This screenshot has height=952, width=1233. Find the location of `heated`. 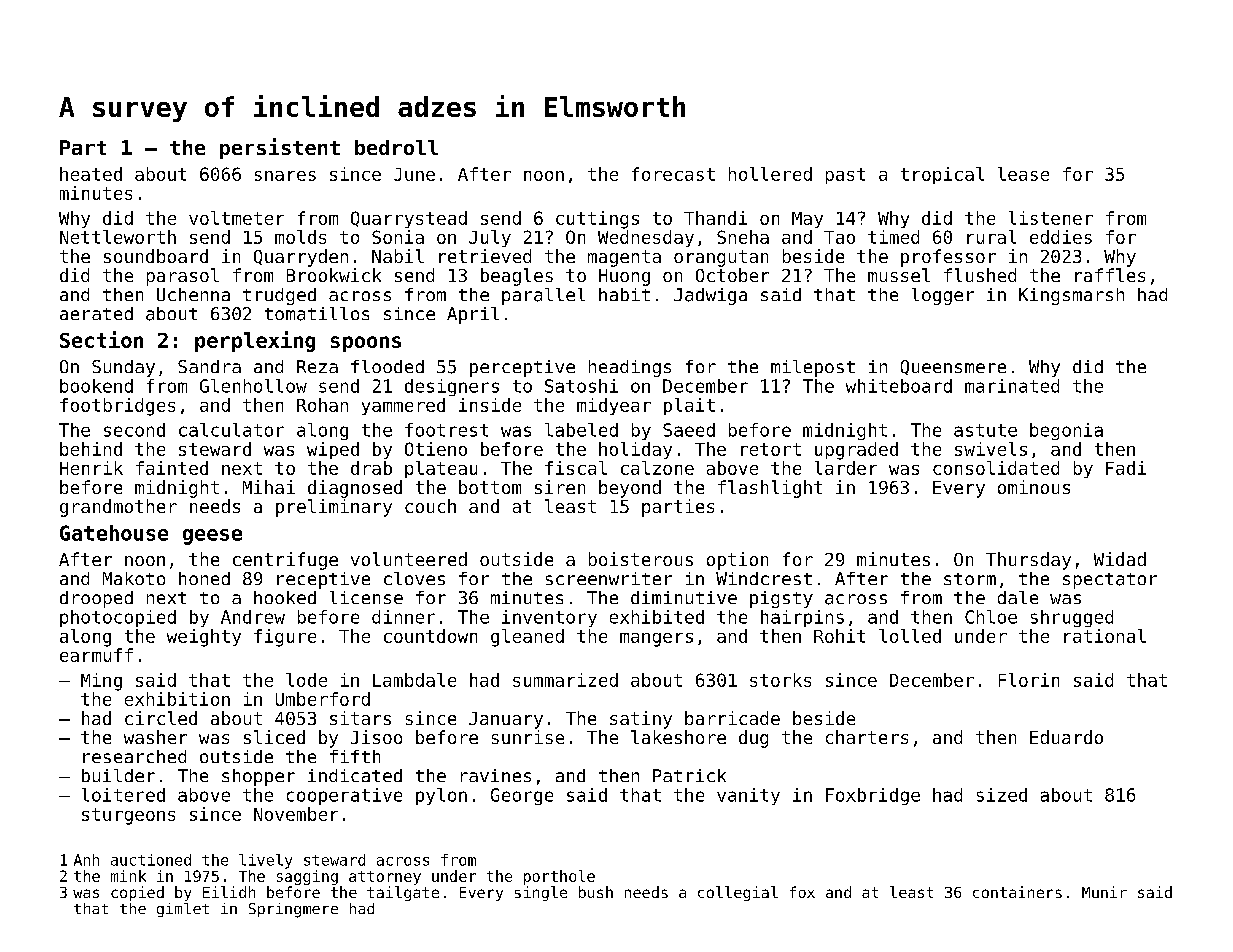

heated is located at coordinates (91, 174).
